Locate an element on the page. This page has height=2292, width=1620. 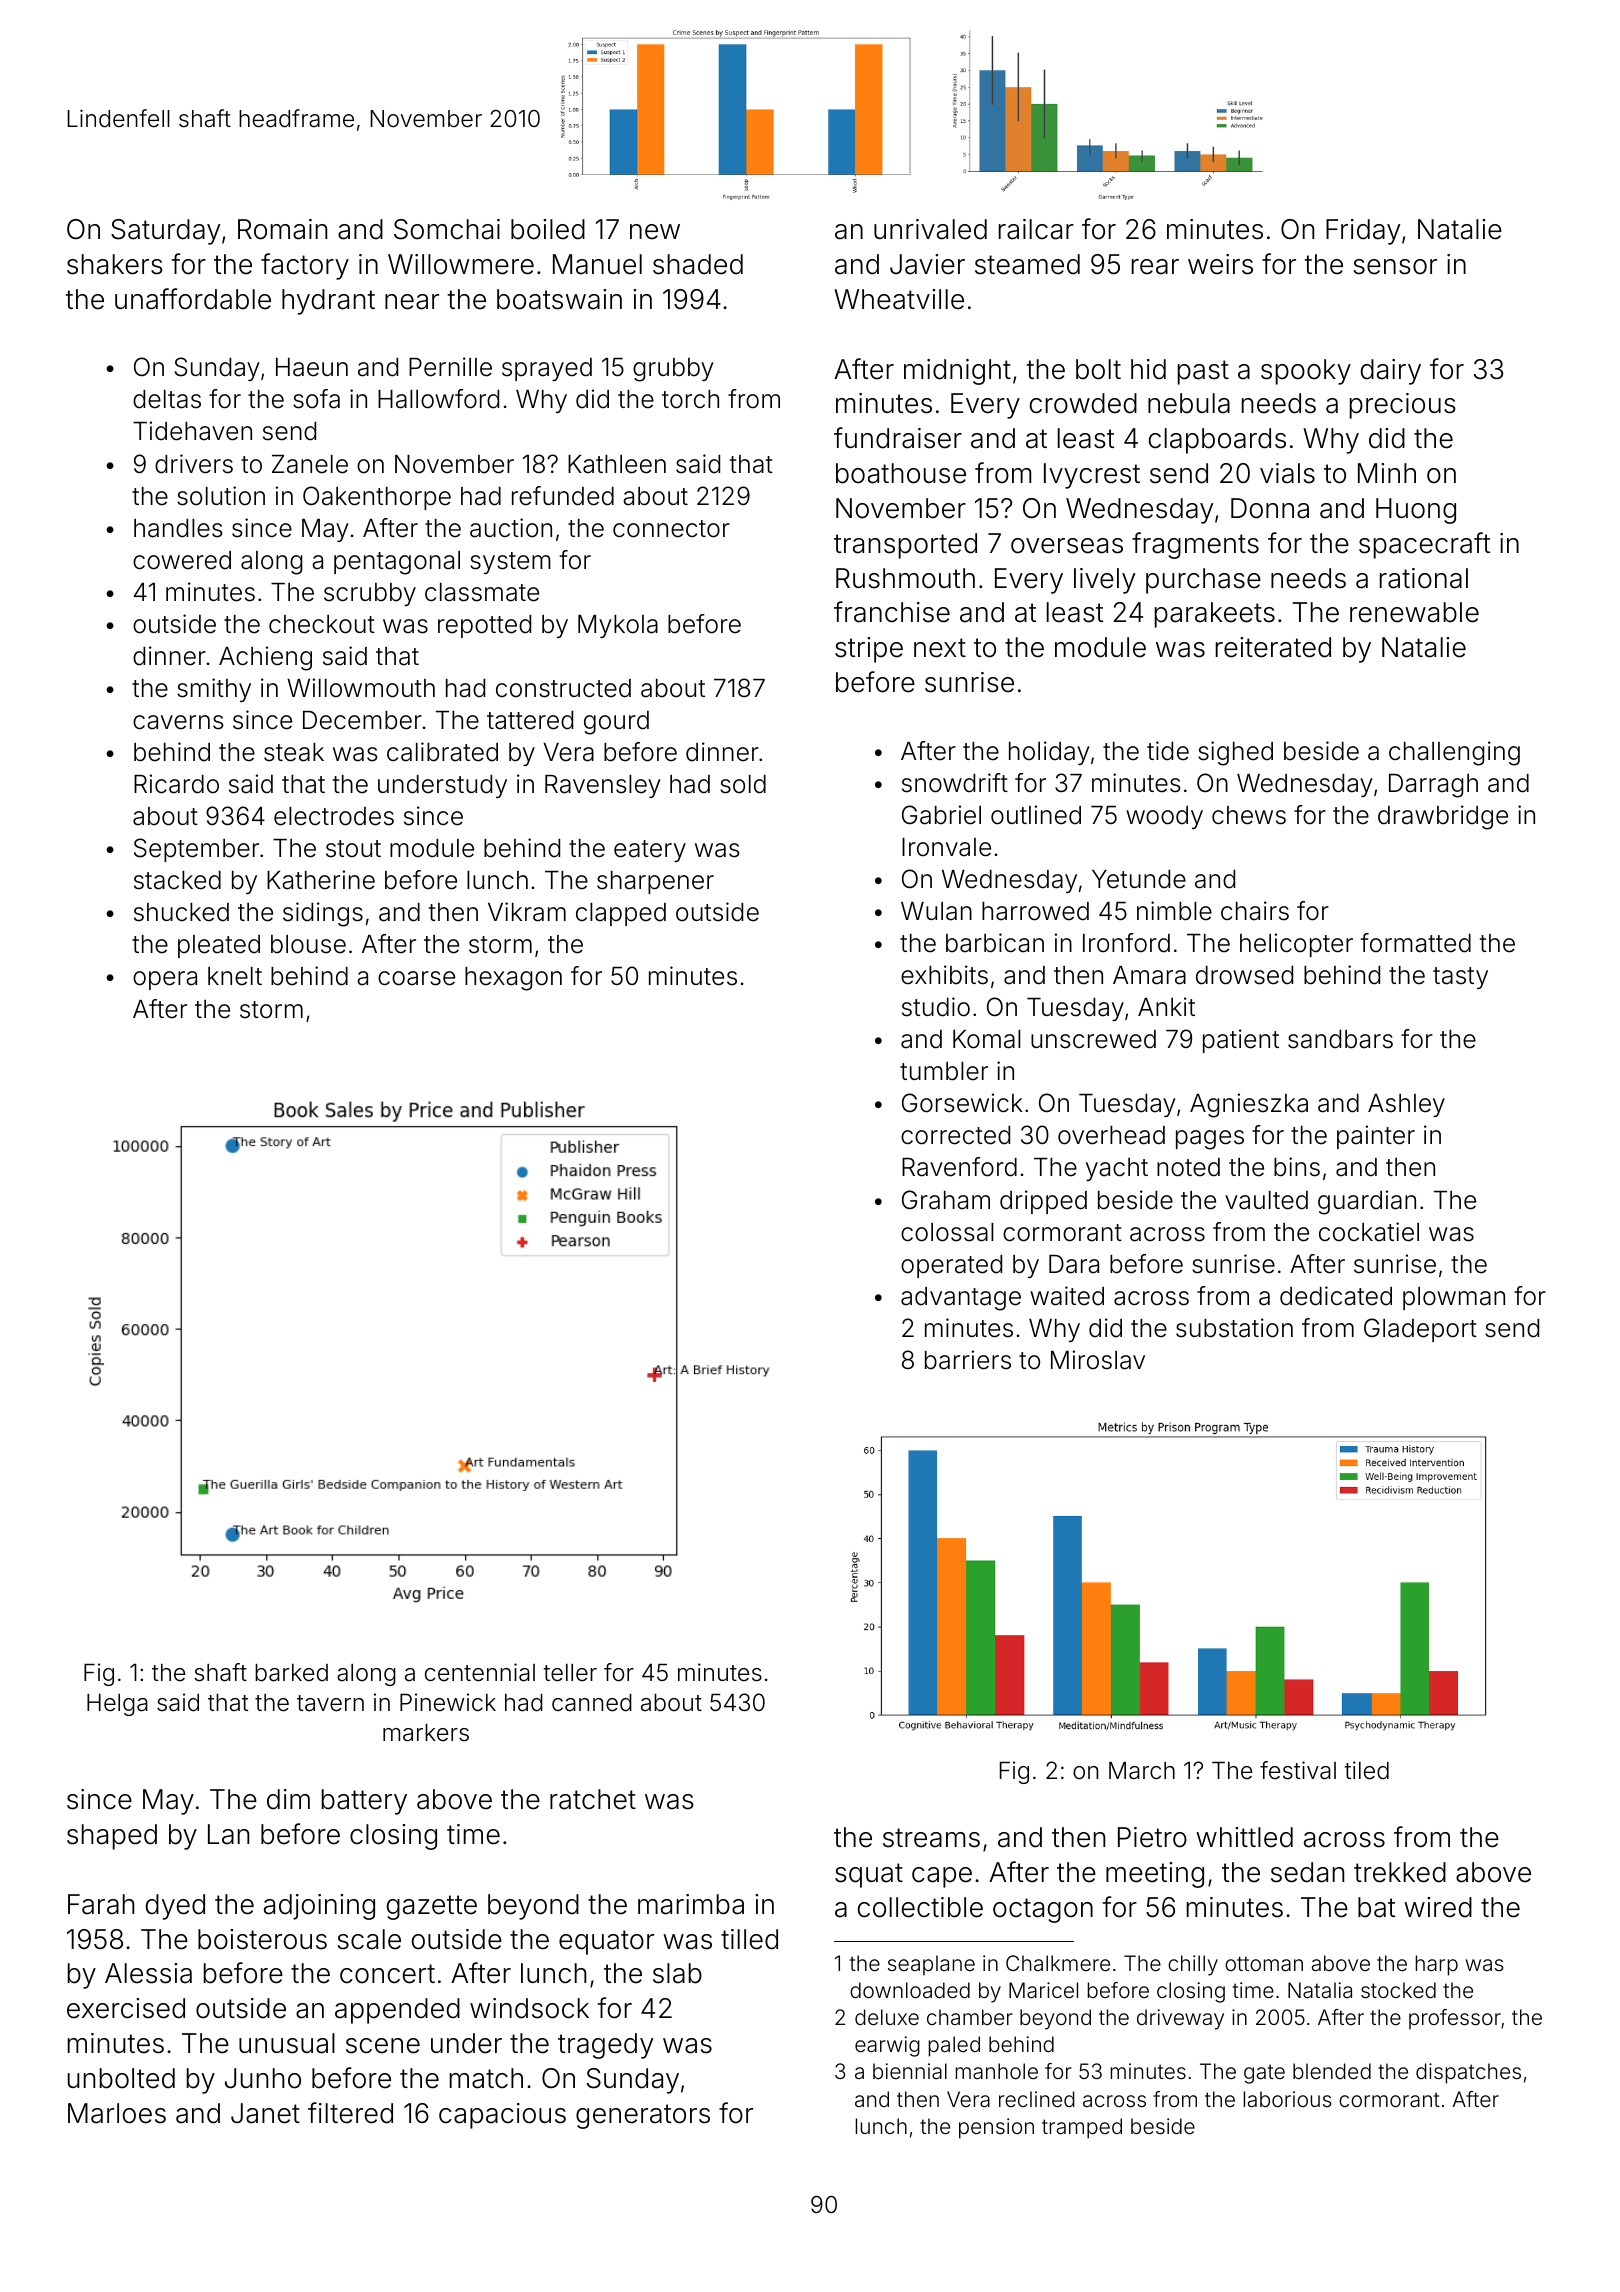
cape is located at coordinates (942, 1877).
